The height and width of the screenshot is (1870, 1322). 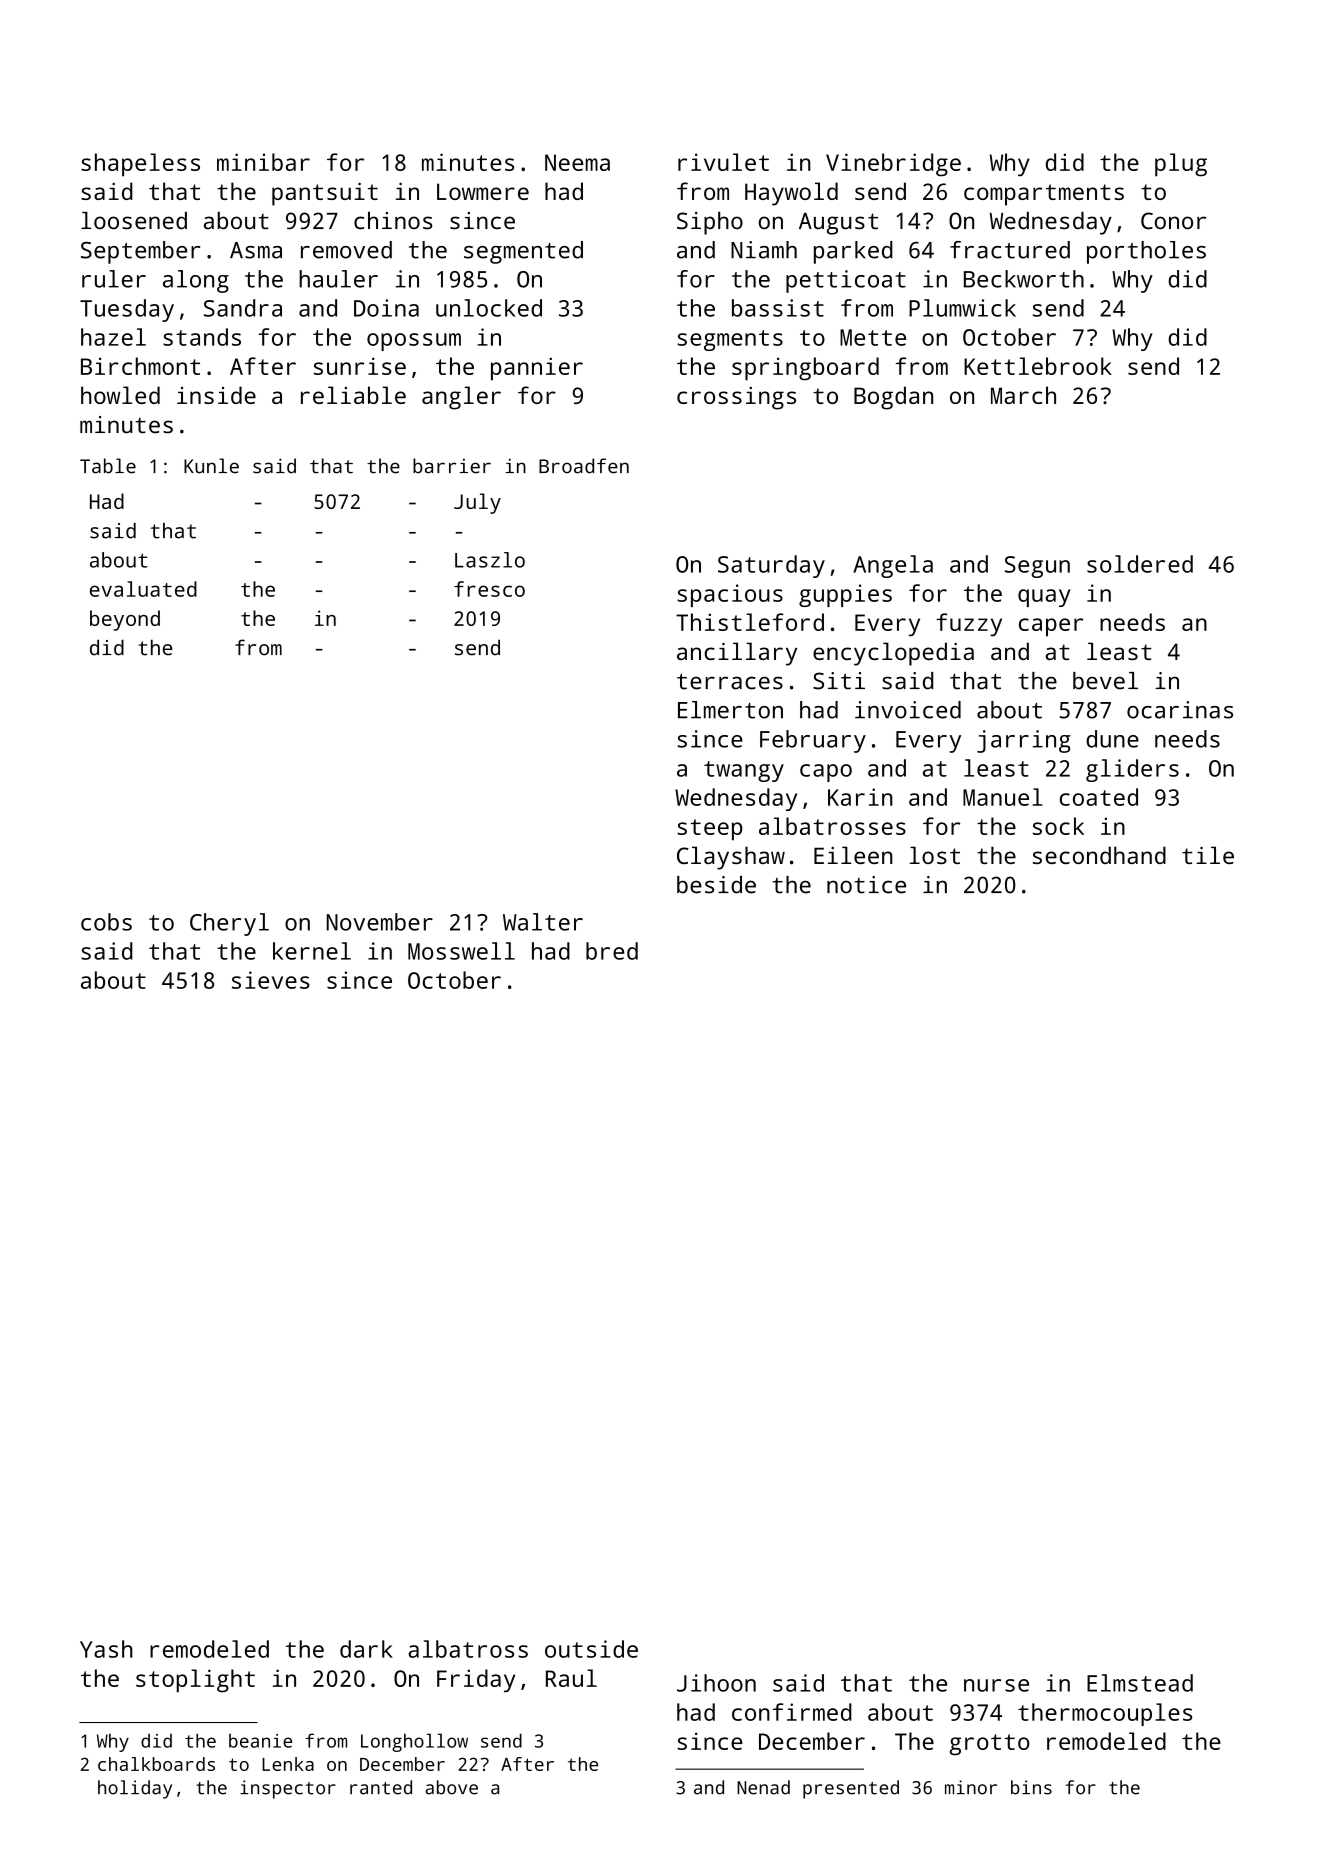 I want to click on Asma, so click(x=256, y=250).
